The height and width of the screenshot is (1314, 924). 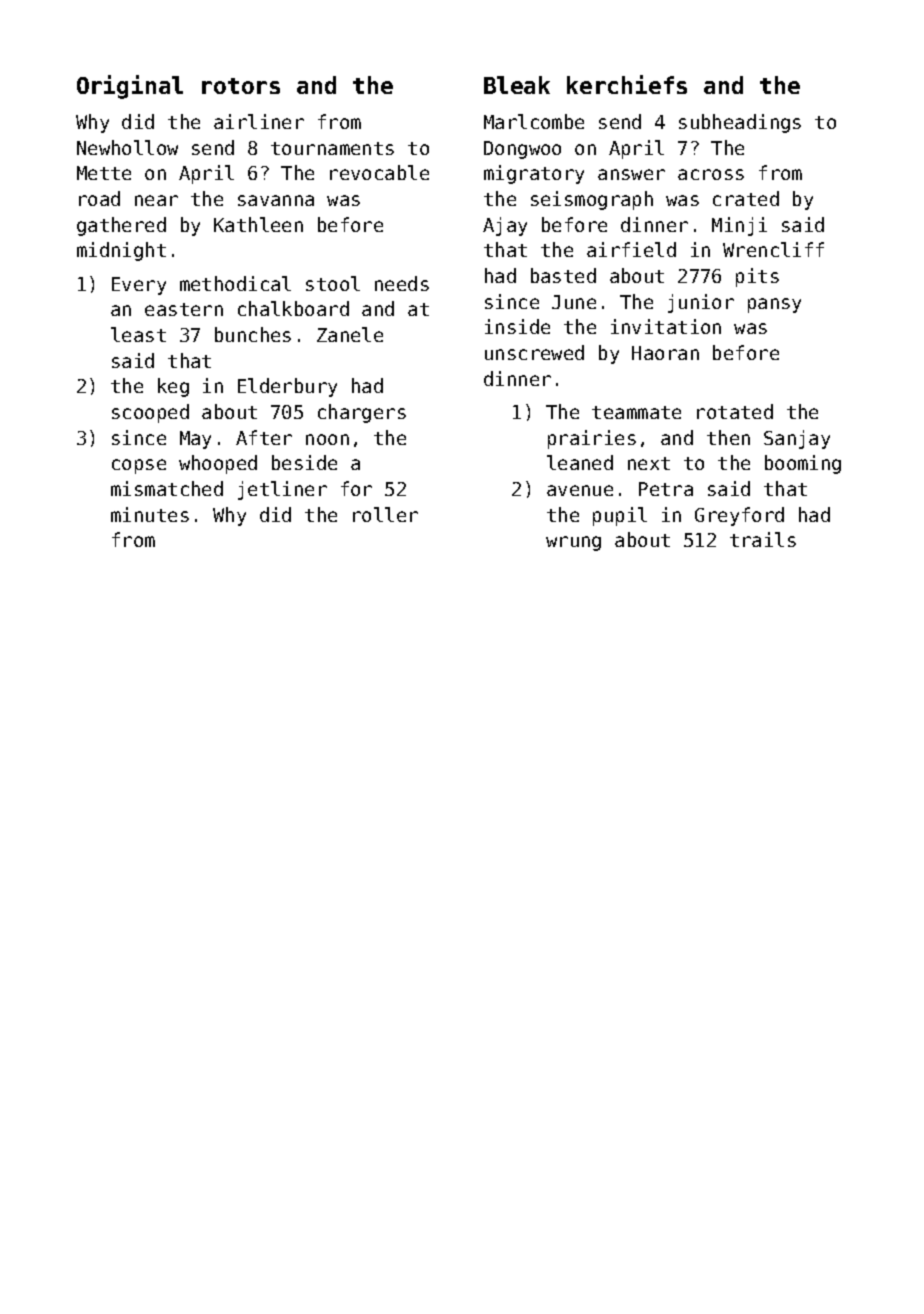 What do you see at coordinates (282, 490) in the screenshot?
I see `jetliner` at bounding box center [282, 490].
